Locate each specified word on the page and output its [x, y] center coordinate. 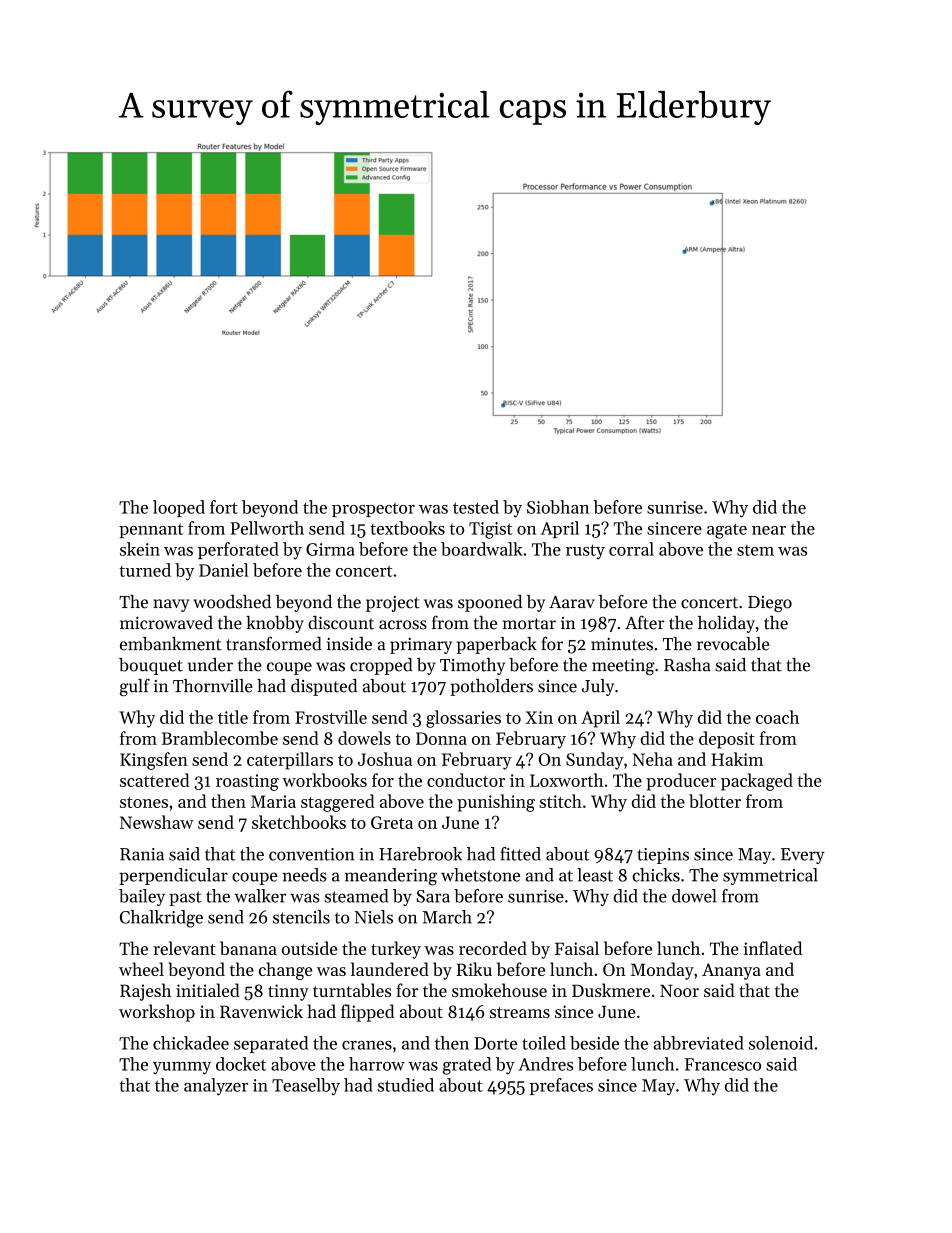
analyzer [216, 1087]
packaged [757, 782]
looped [179, 508]
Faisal [577, 948]
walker [260, 896]
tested [476, 507]
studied [406, 1085]
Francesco [722, 1064]
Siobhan [558, 507]
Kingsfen [154, 761]
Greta [392, 822]
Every [803, 856]
